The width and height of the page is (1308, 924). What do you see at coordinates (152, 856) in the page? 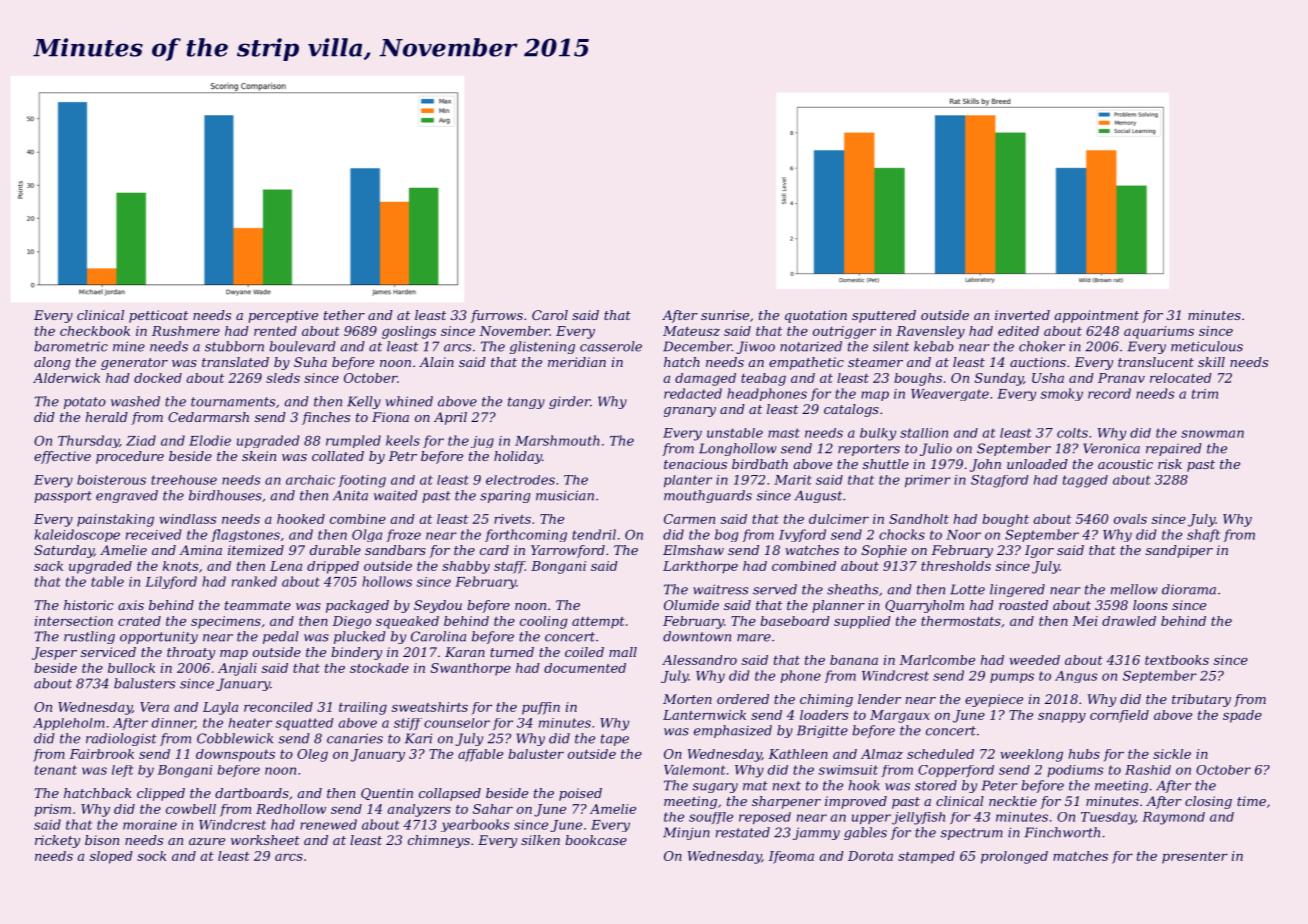
I see `sock` at bounding box center [152, 856].
